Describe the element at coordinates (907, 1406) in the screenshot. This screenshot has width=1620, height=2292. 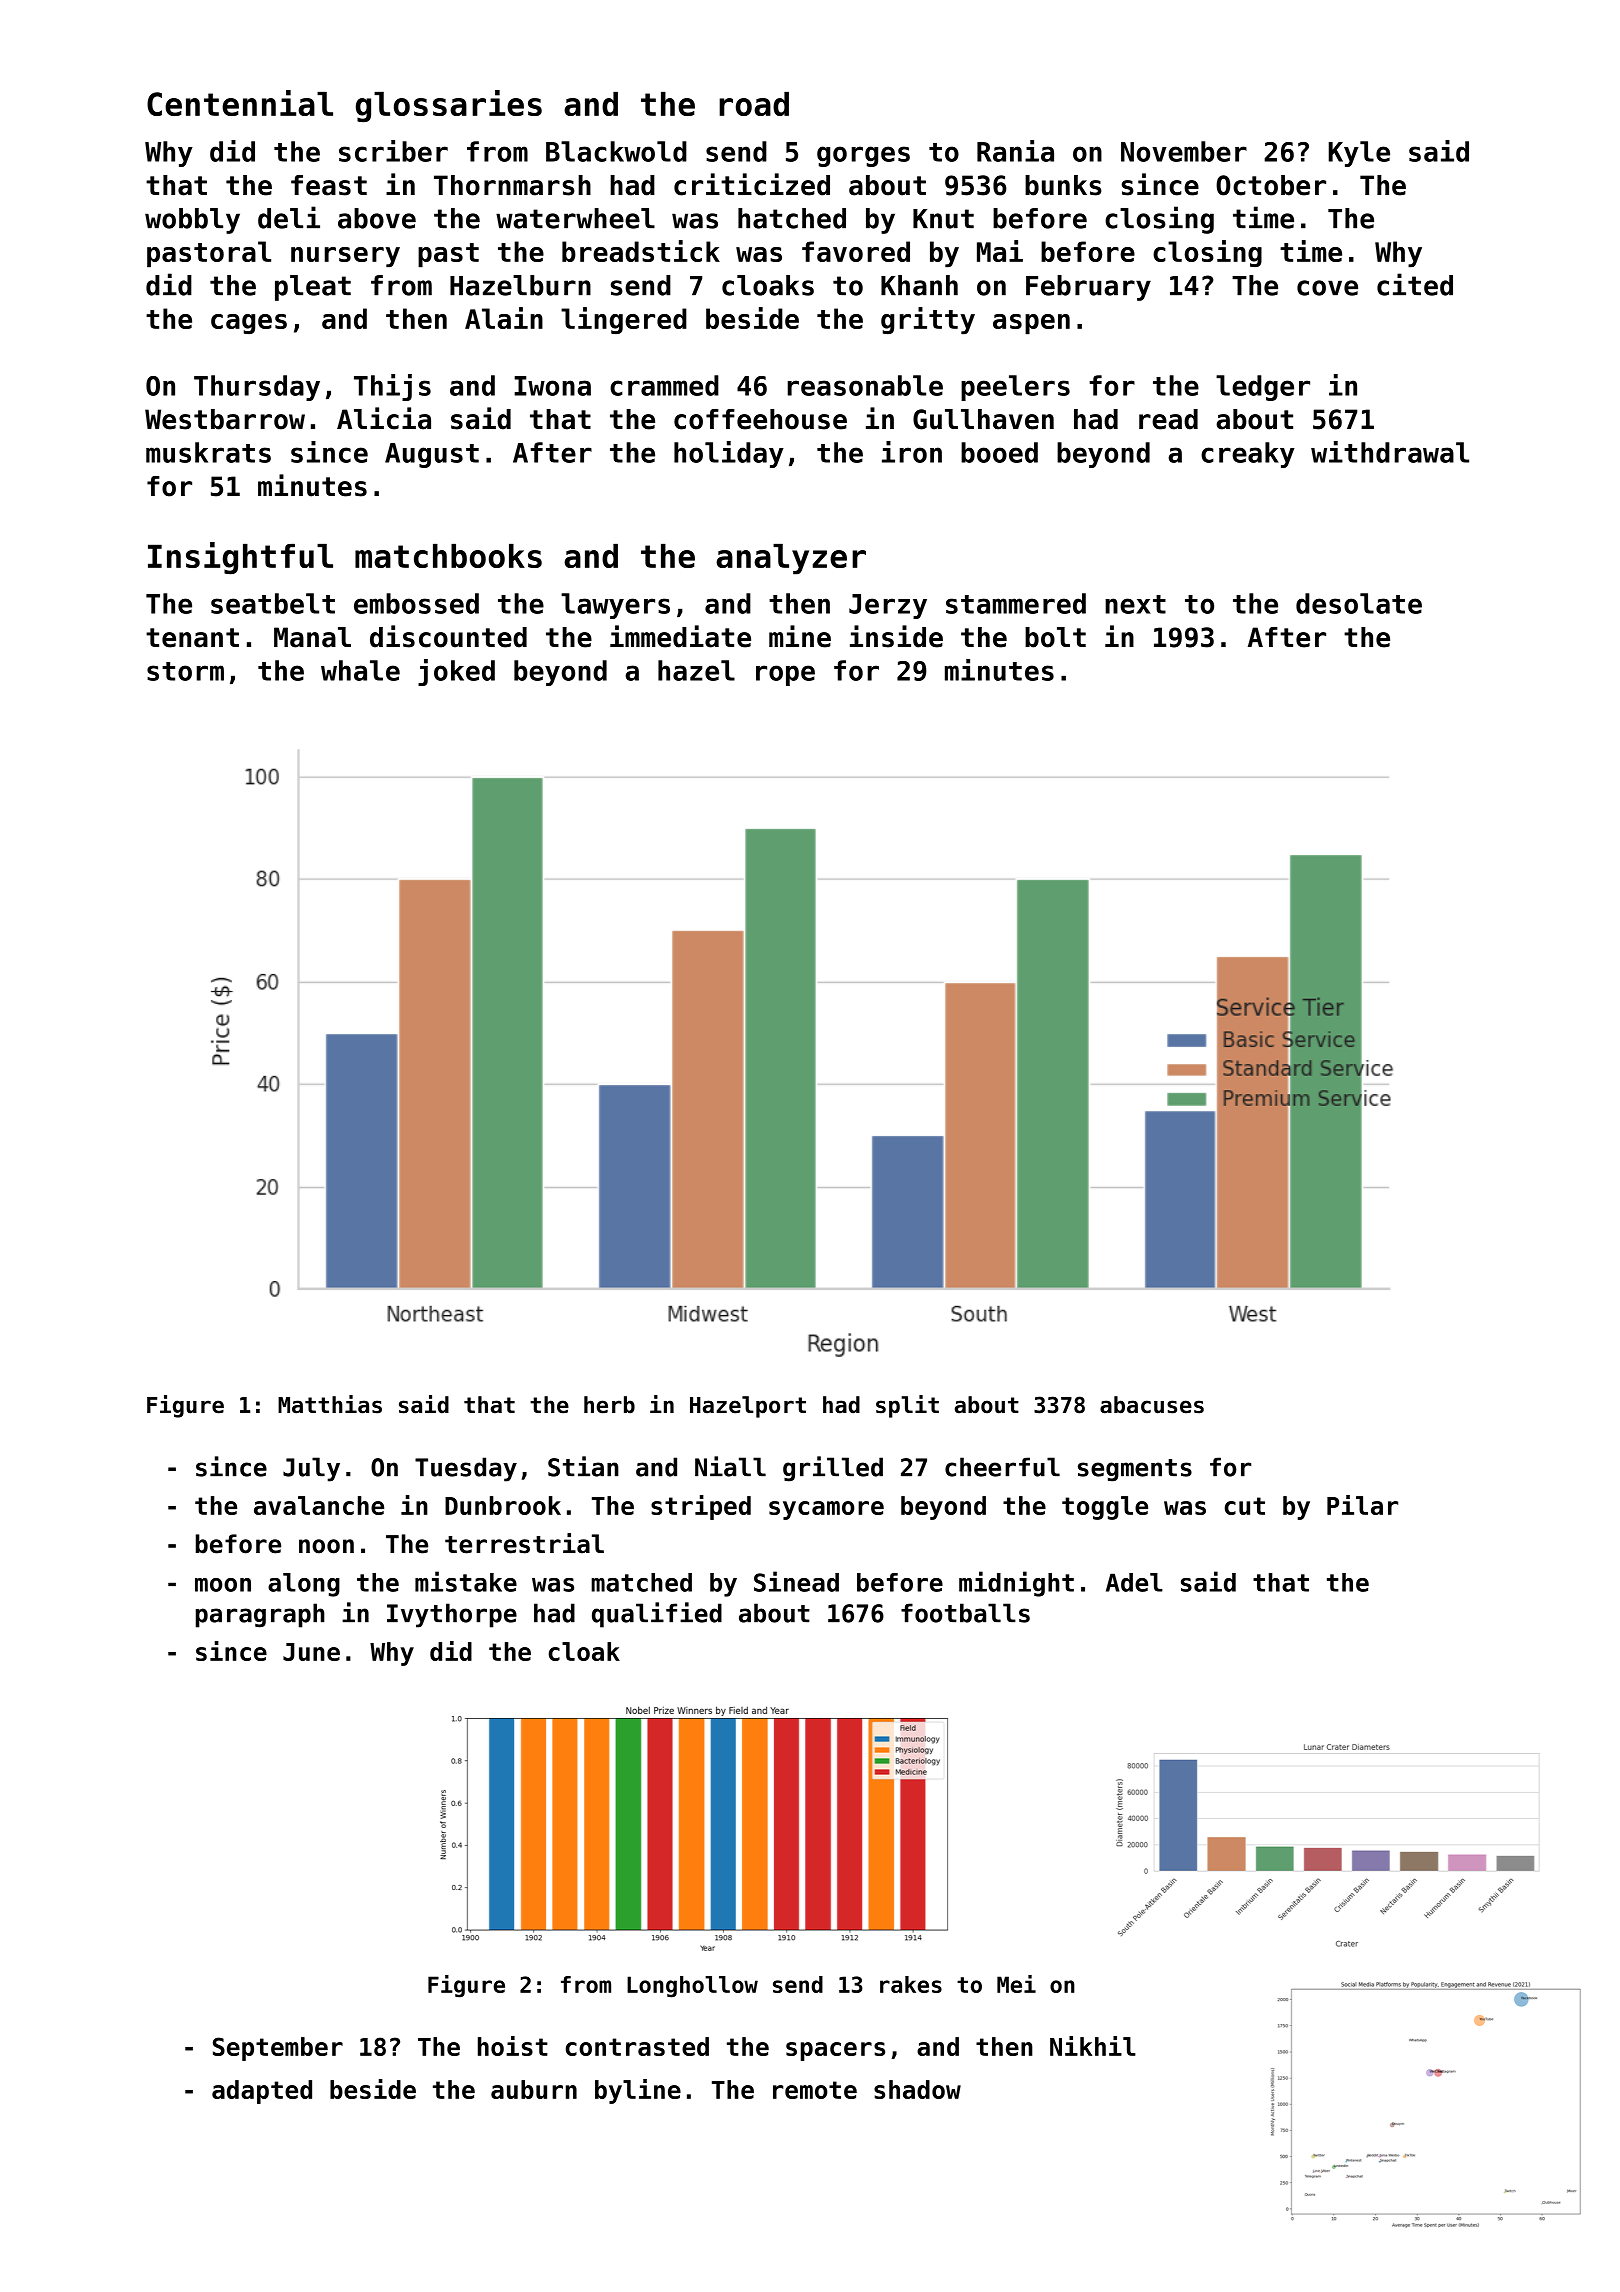
I see `split` at that location.
